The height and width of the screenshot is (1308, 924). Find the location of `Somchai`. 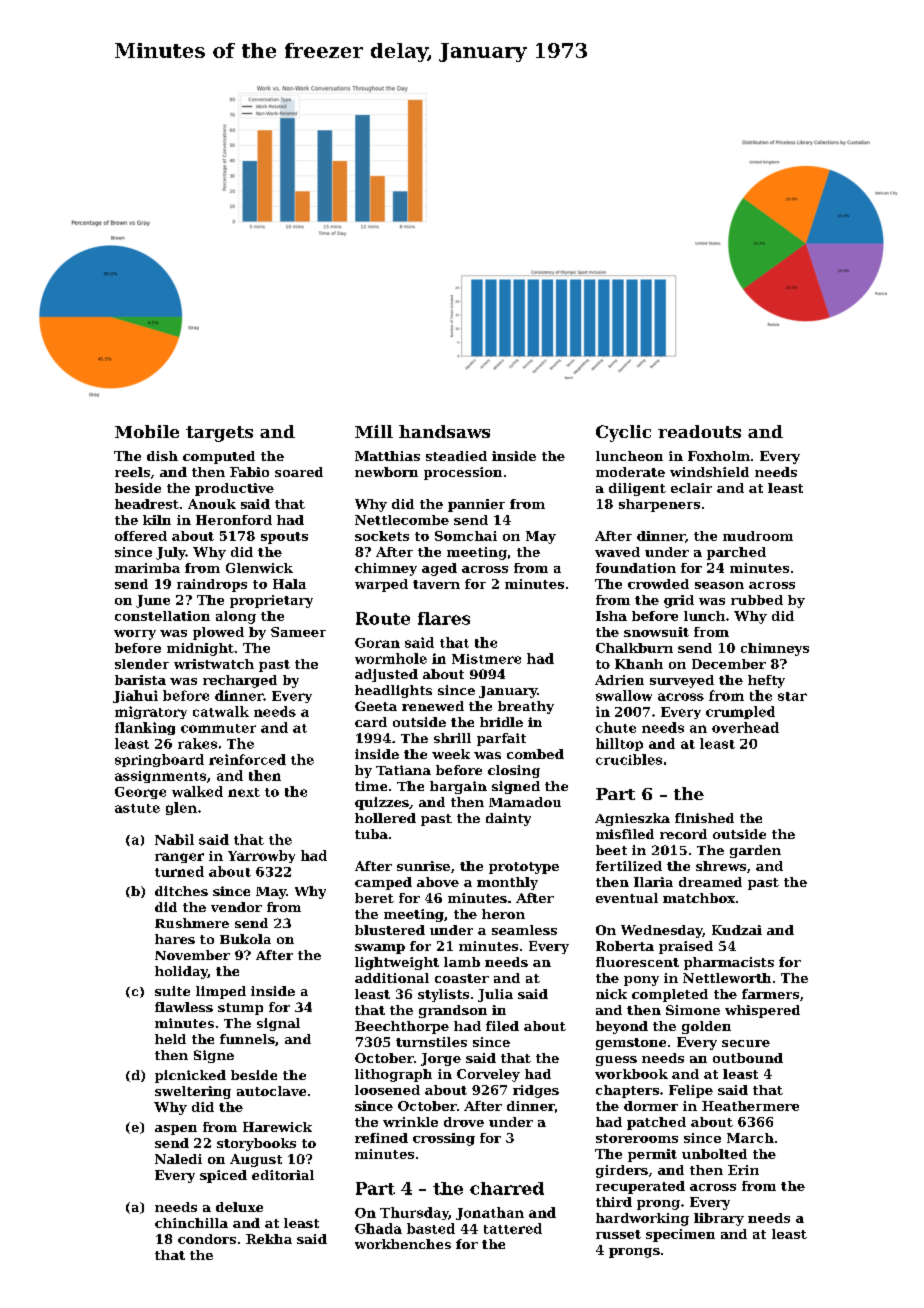

Somchai is located at coordinates (466, 536).
